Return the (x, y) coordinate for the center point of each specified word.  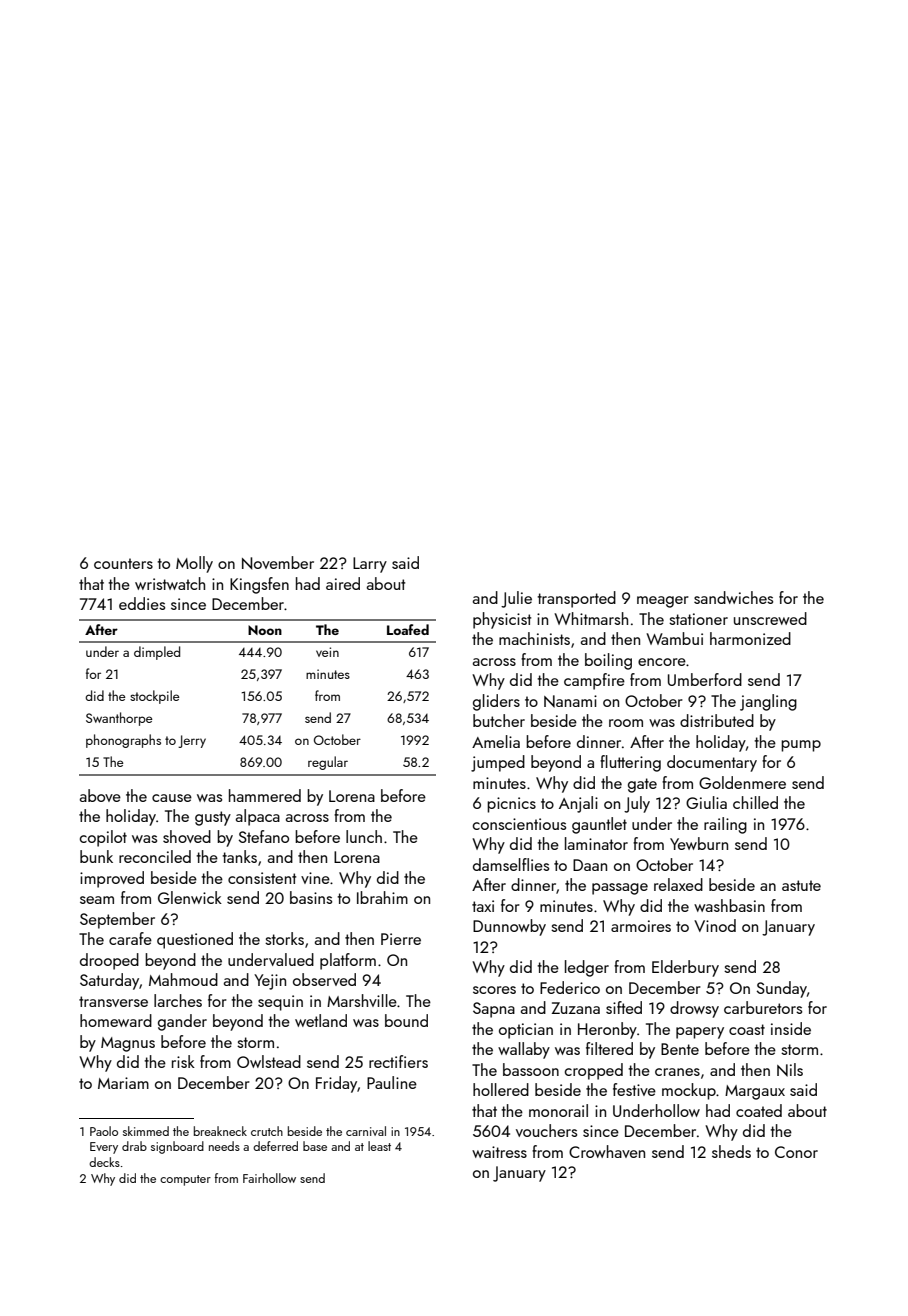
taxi (483, 906)
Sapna (494, 1010)
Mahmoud (183, 979)
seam (97, 900)
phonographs (123, 741)
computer (185, 1180)
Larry (370, 565)
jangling (768, 702)
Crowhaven (607, 1151)
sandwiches (733, 597)
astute (801, 885)
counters (123, 563)
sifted (624, 1007)
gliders (496, 702)
